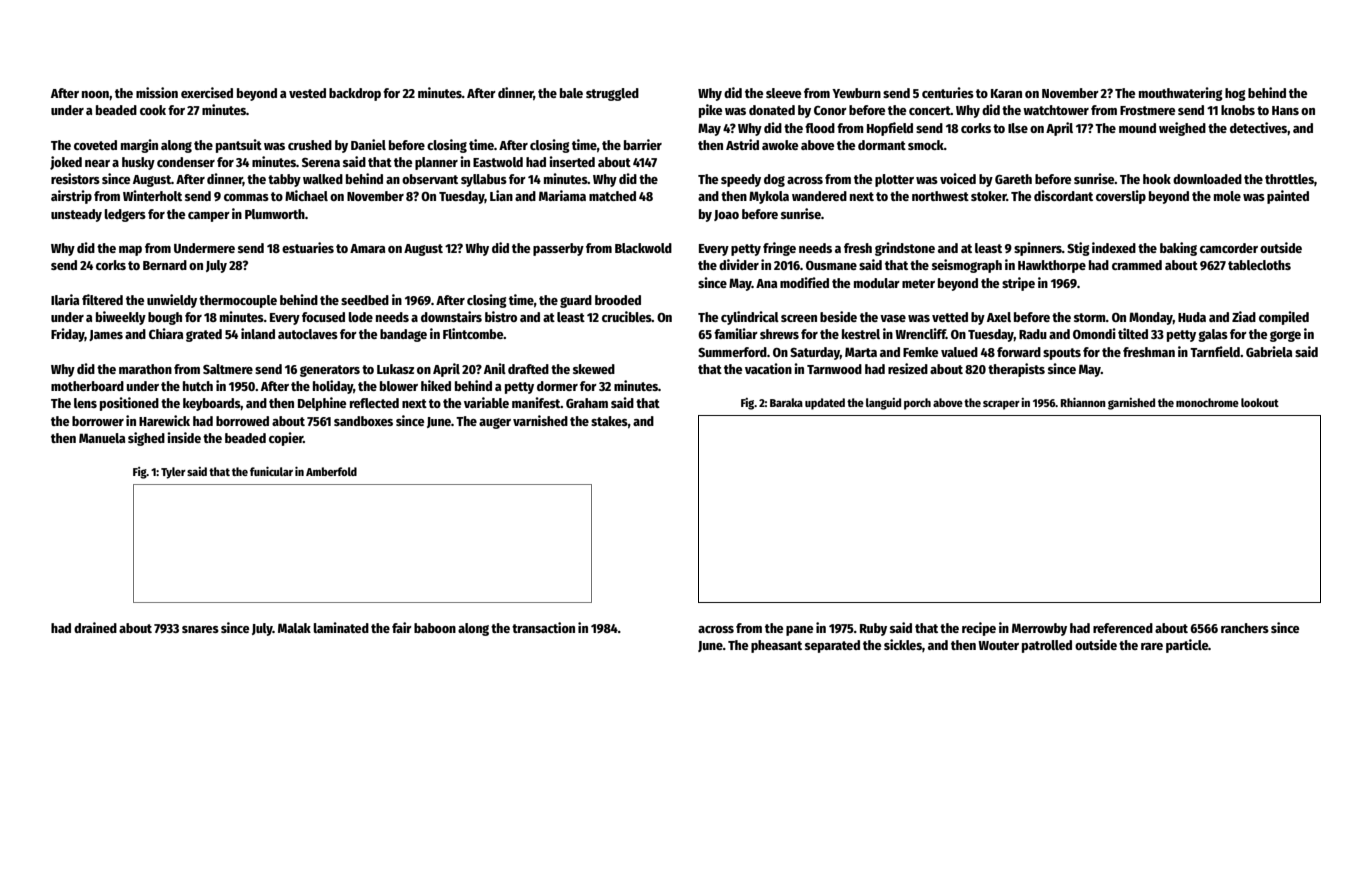 This page has height=887, width=1372. I want to click on pane, so click(799, 631).
